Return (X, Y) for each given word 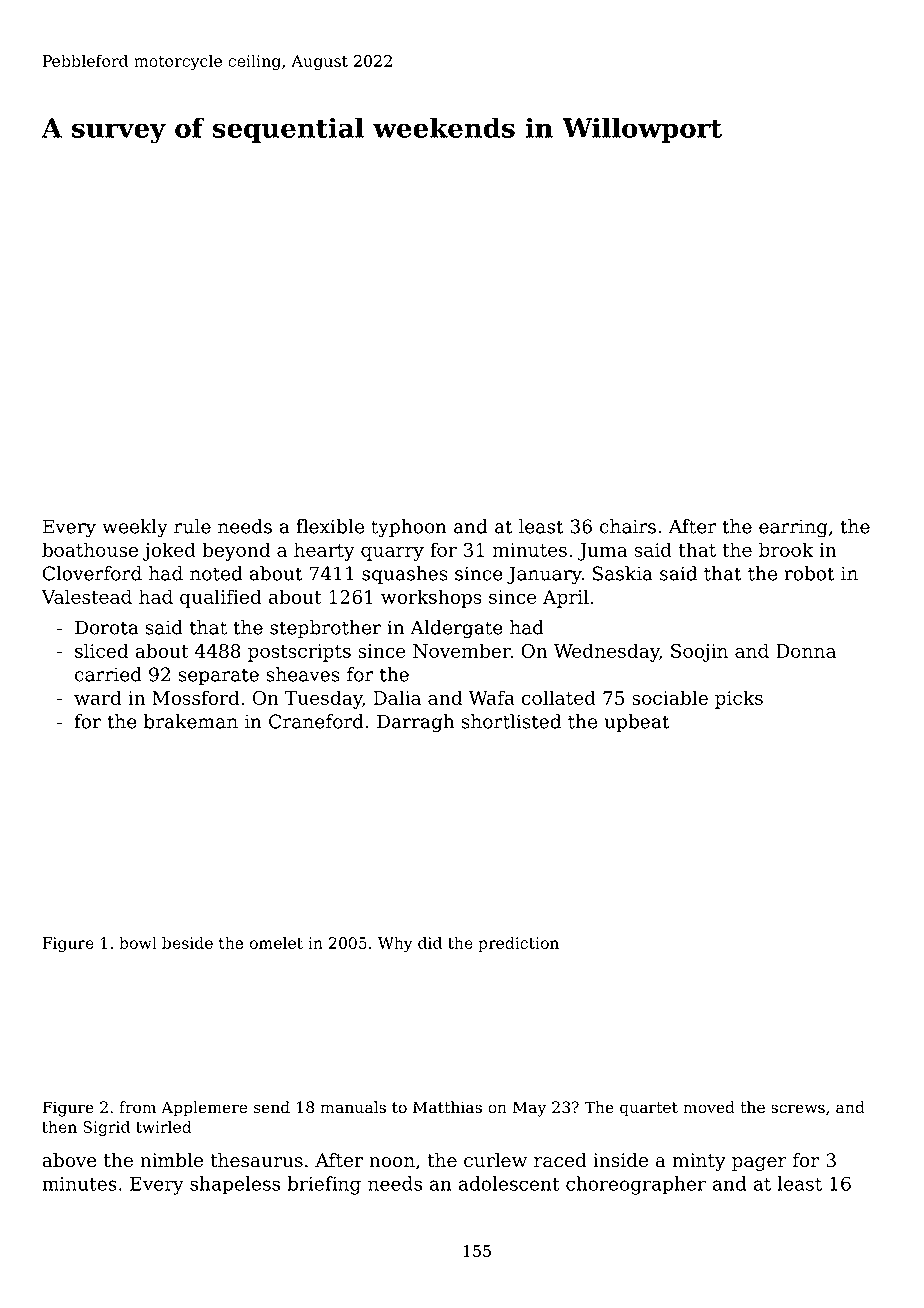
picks (739, 699)
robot (809, 573)
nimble (171, 1160)
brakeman (191, 721)
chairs (628, 526)
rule (192, 526)
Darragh (415, 723)
